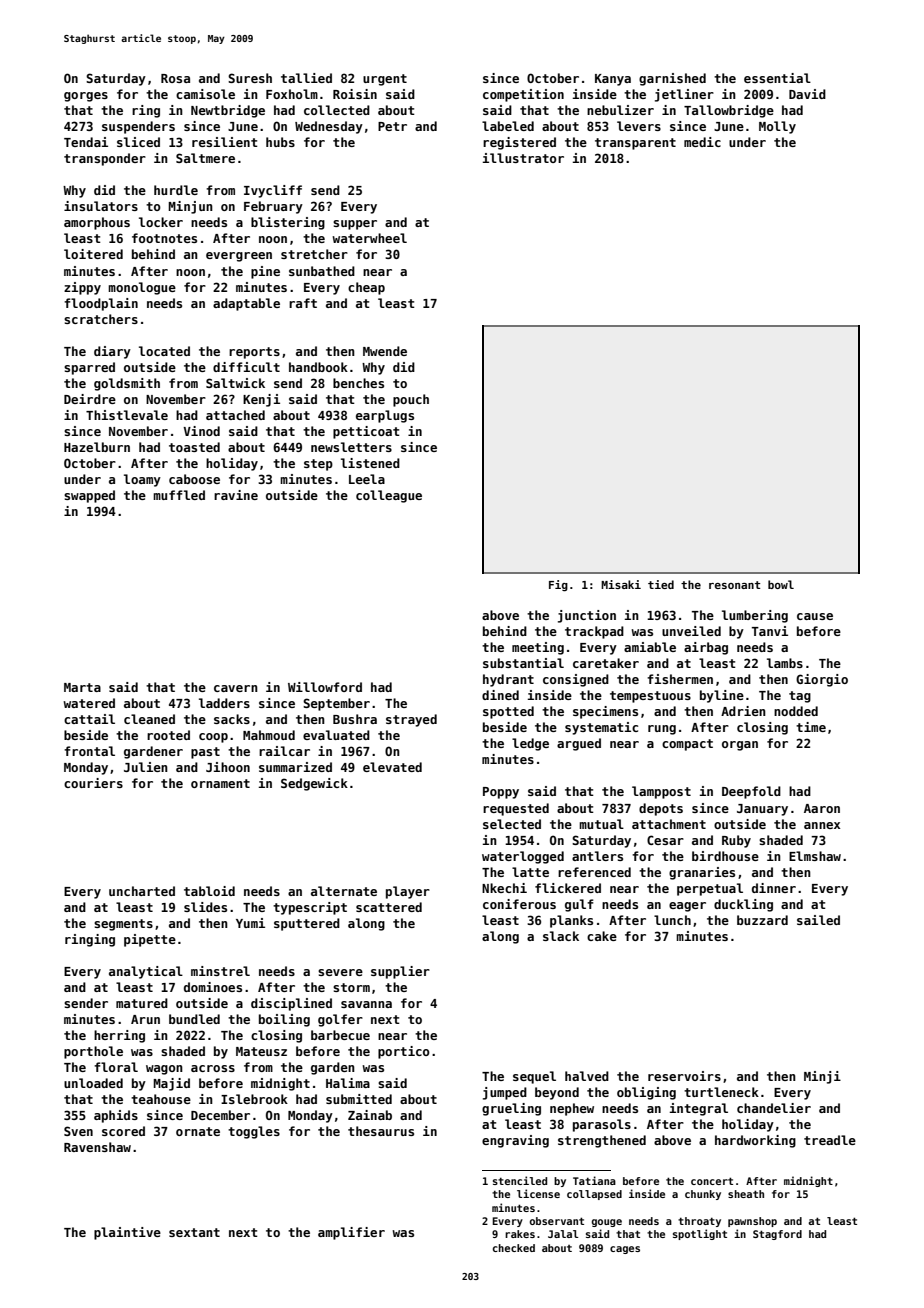 The width and height of the image is (924, 1308). Describe the element at coordinates (781, 584) in the image. I see `bowl` at that location.
